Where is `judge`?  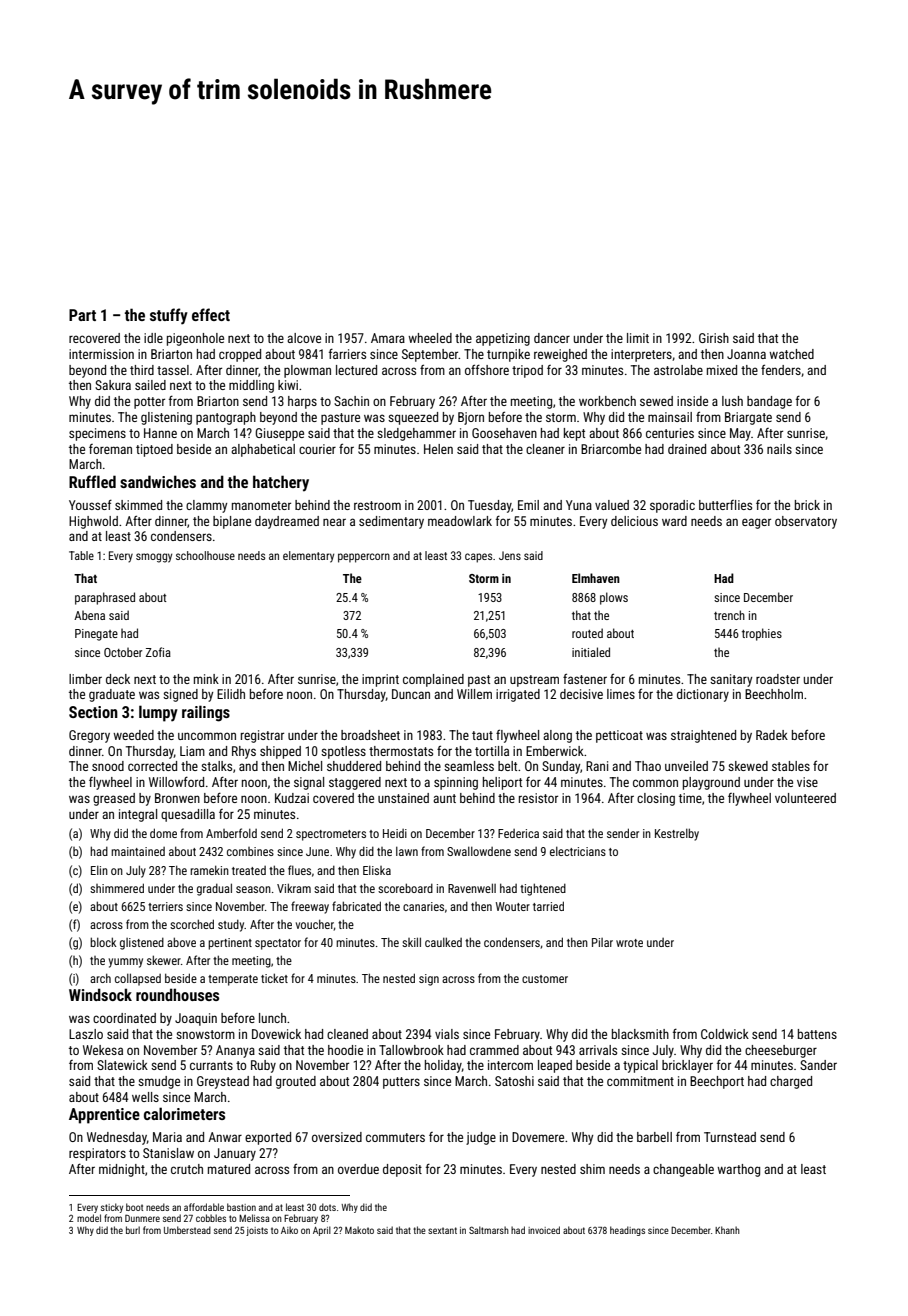 judge is located at coordinates (481, 1138).
